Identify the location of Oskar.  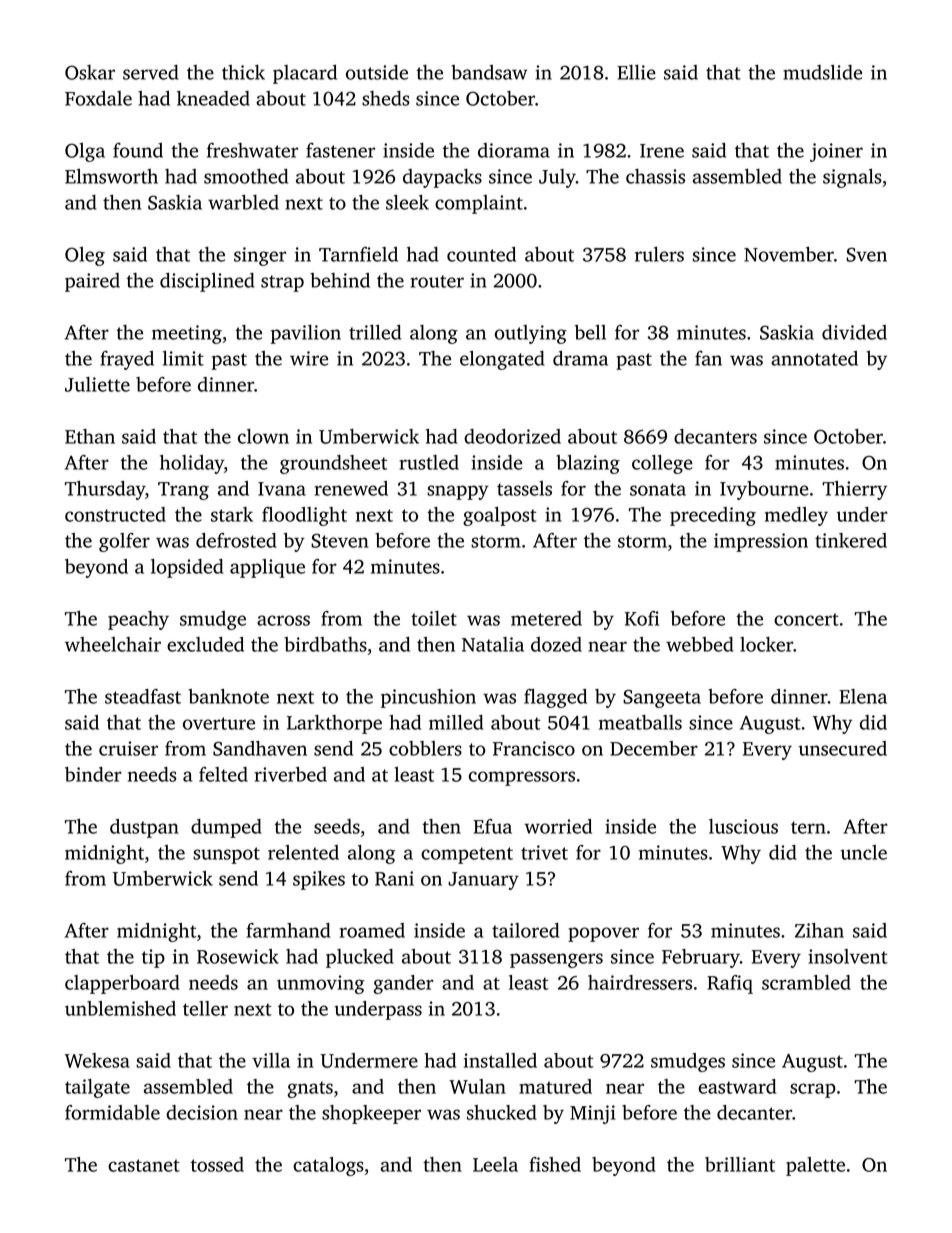
(90, 72).
